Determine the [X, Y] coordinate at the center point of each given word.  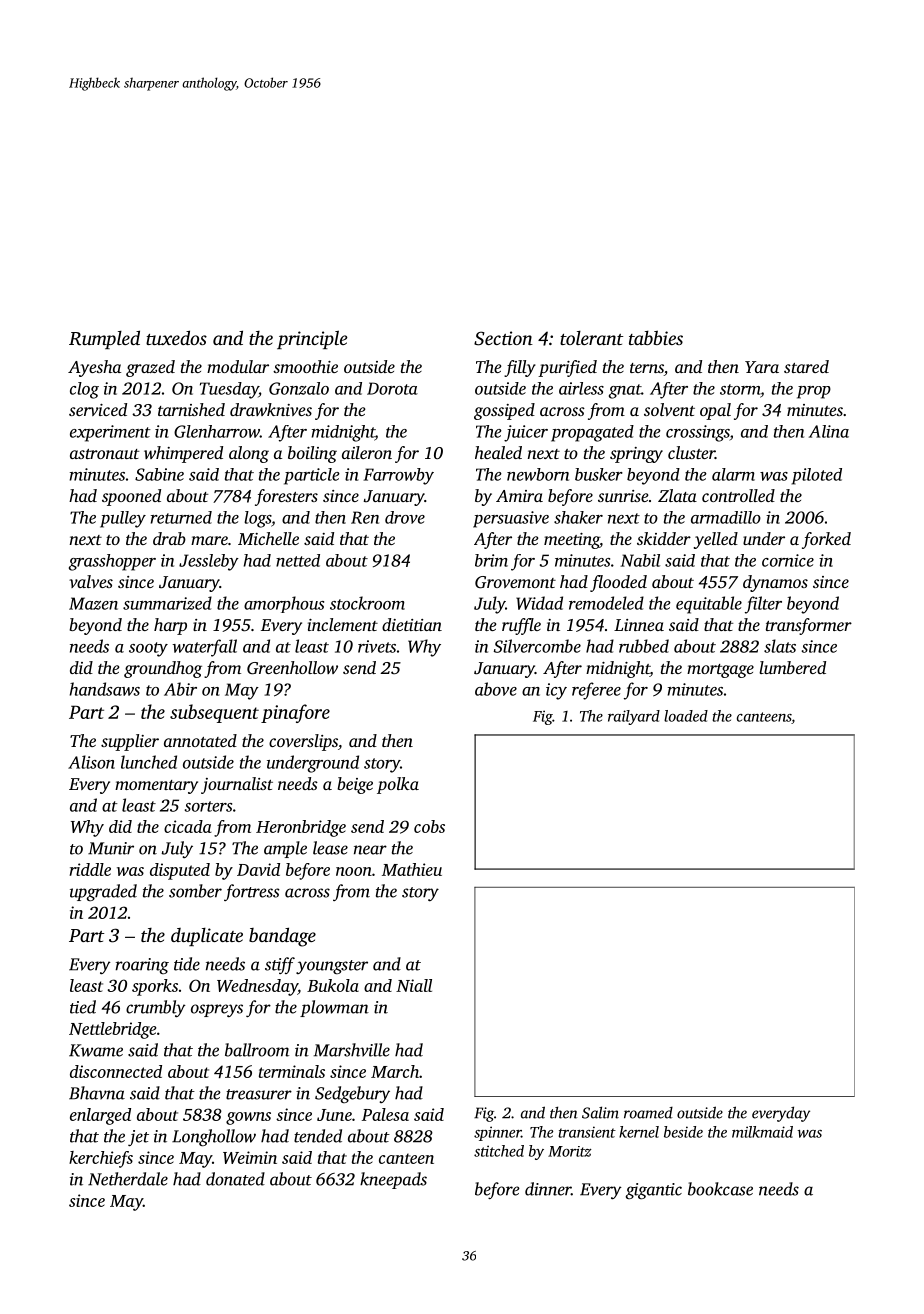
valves [91, 581]
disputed [180, 871]
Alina [829, 431]
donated [235, 1179]
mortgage [720, 671]
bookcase [720, 1189]
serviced [98, 409]
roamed [648, 1113]
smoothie [305, 366]
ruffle [521, 626]
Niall [414, 985]
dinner [548, 1189]
